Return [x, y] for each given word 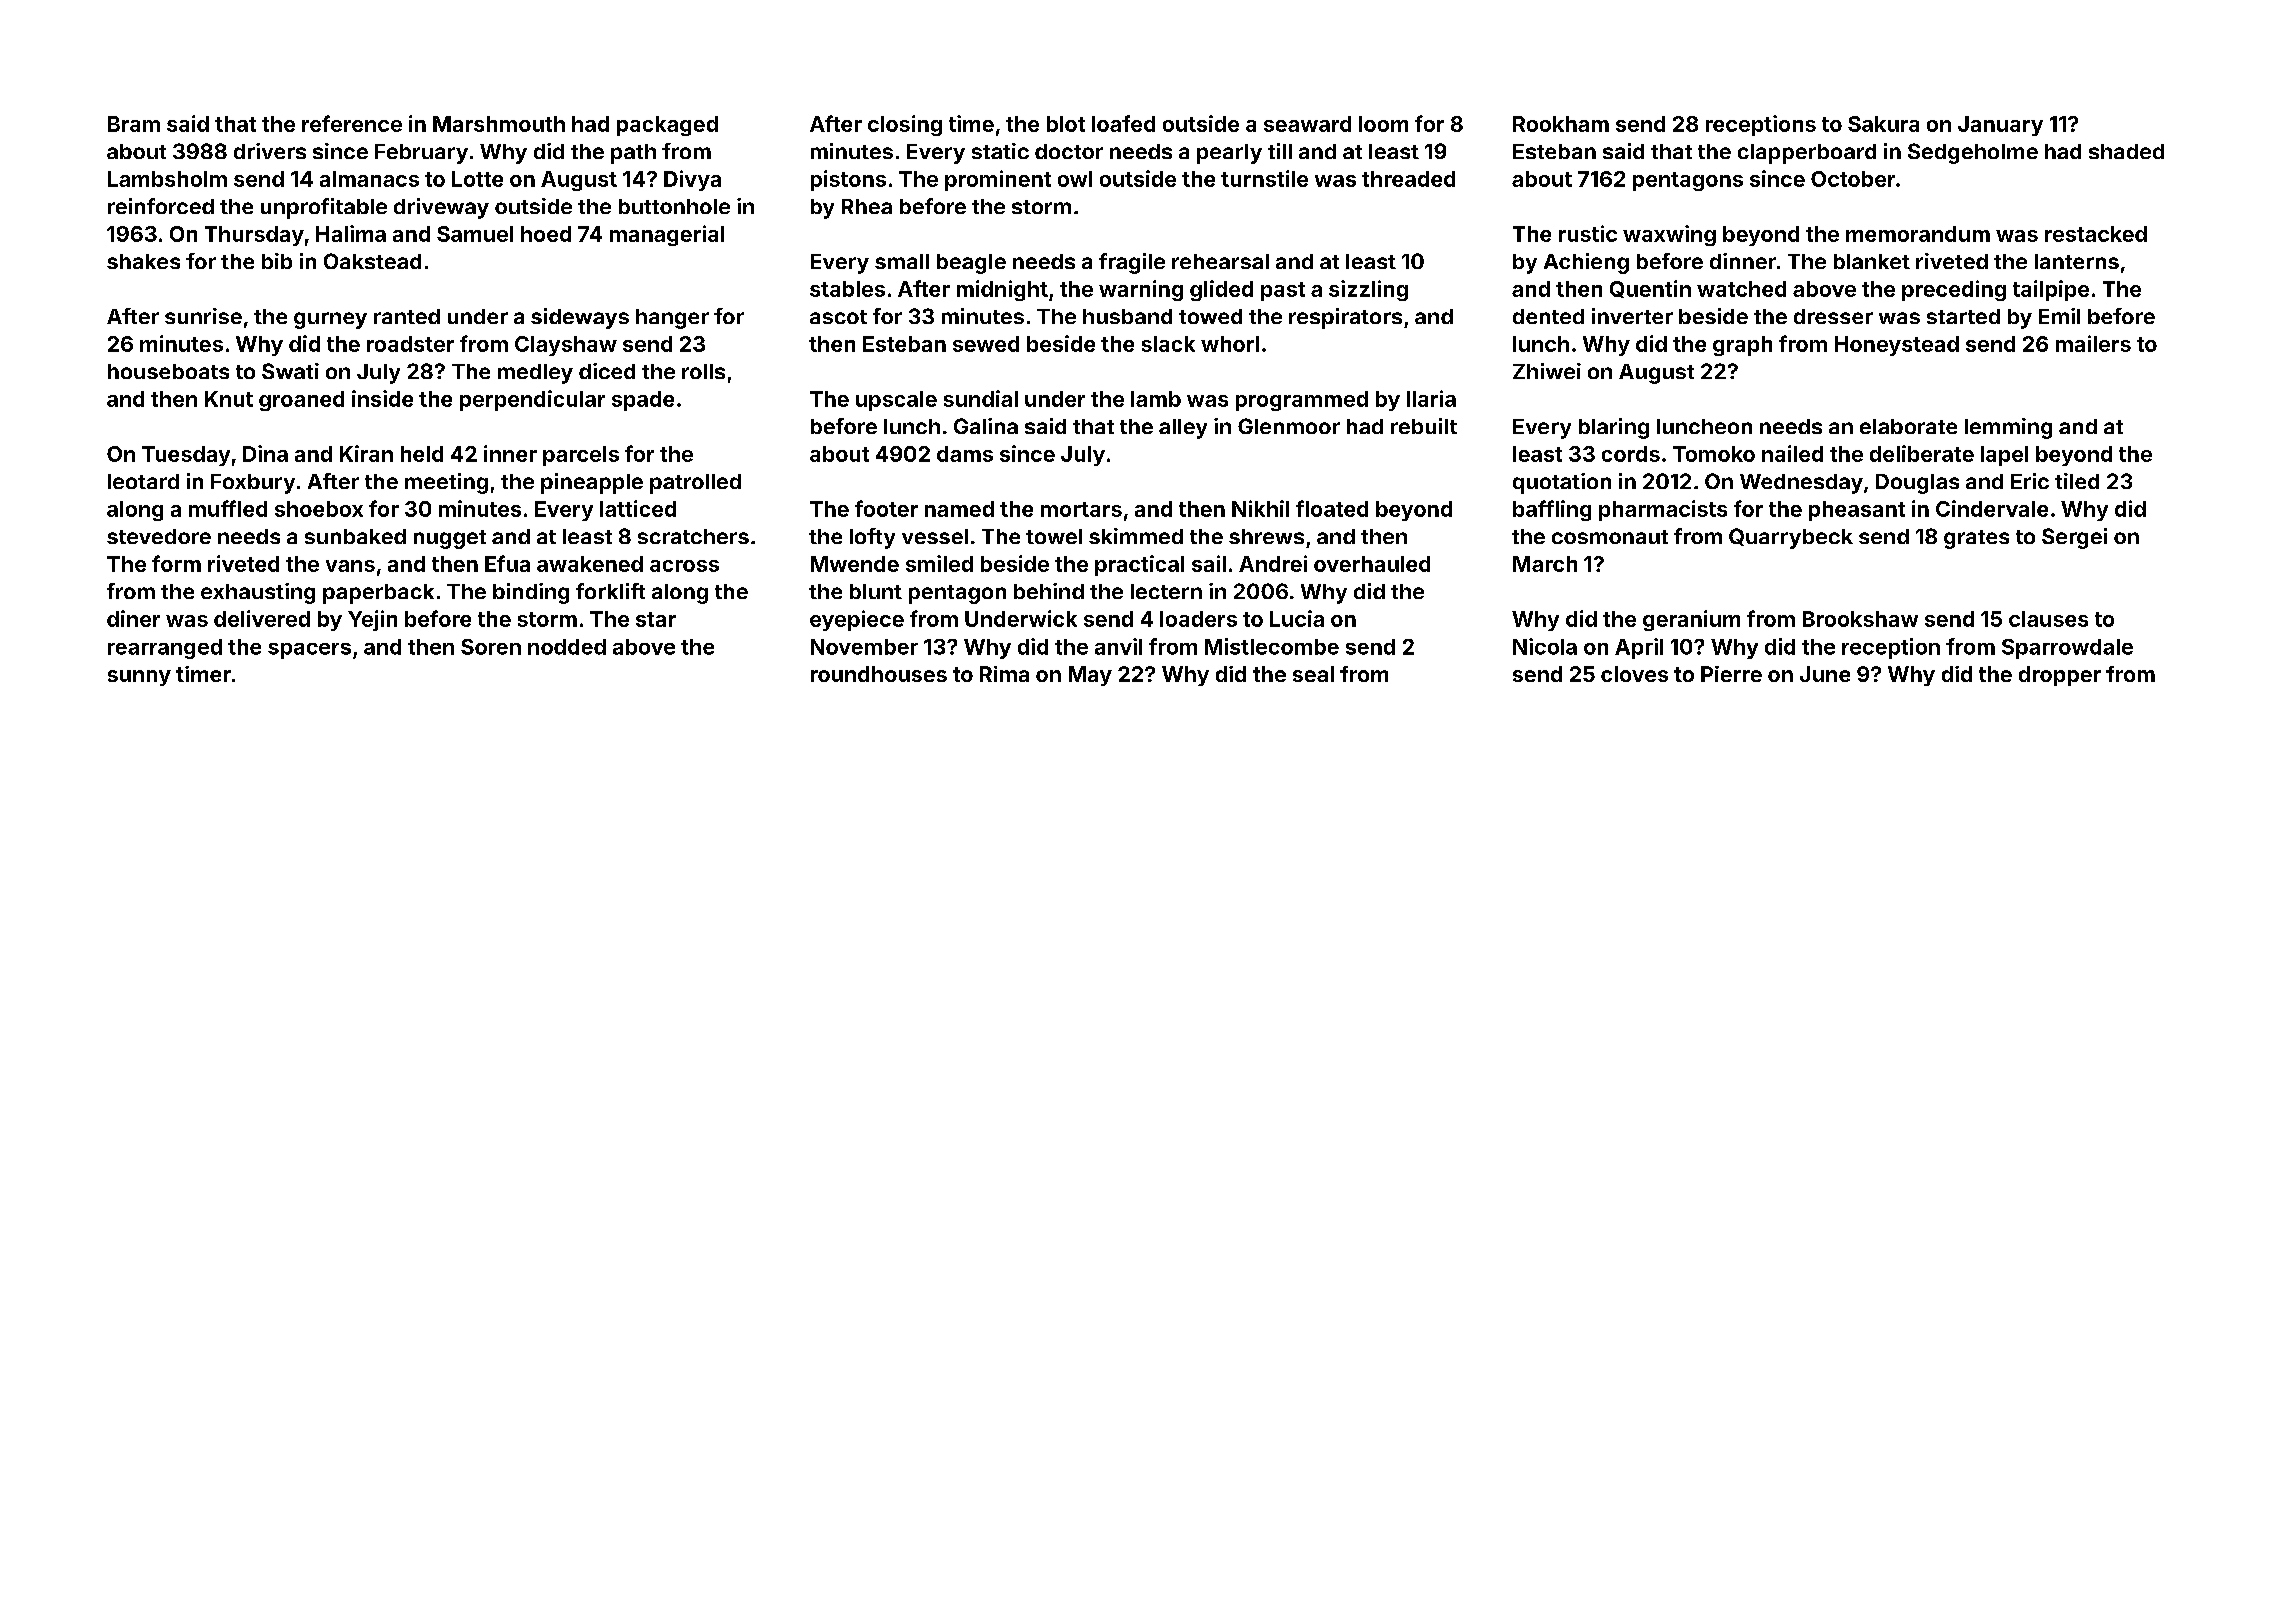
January [2000, 126]
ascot [838, 317]
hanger [672, 319]
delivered [262, 618]
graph [1742, 346]
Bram [134, 124]
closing [905, 125]
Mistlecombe [1272, 646]
